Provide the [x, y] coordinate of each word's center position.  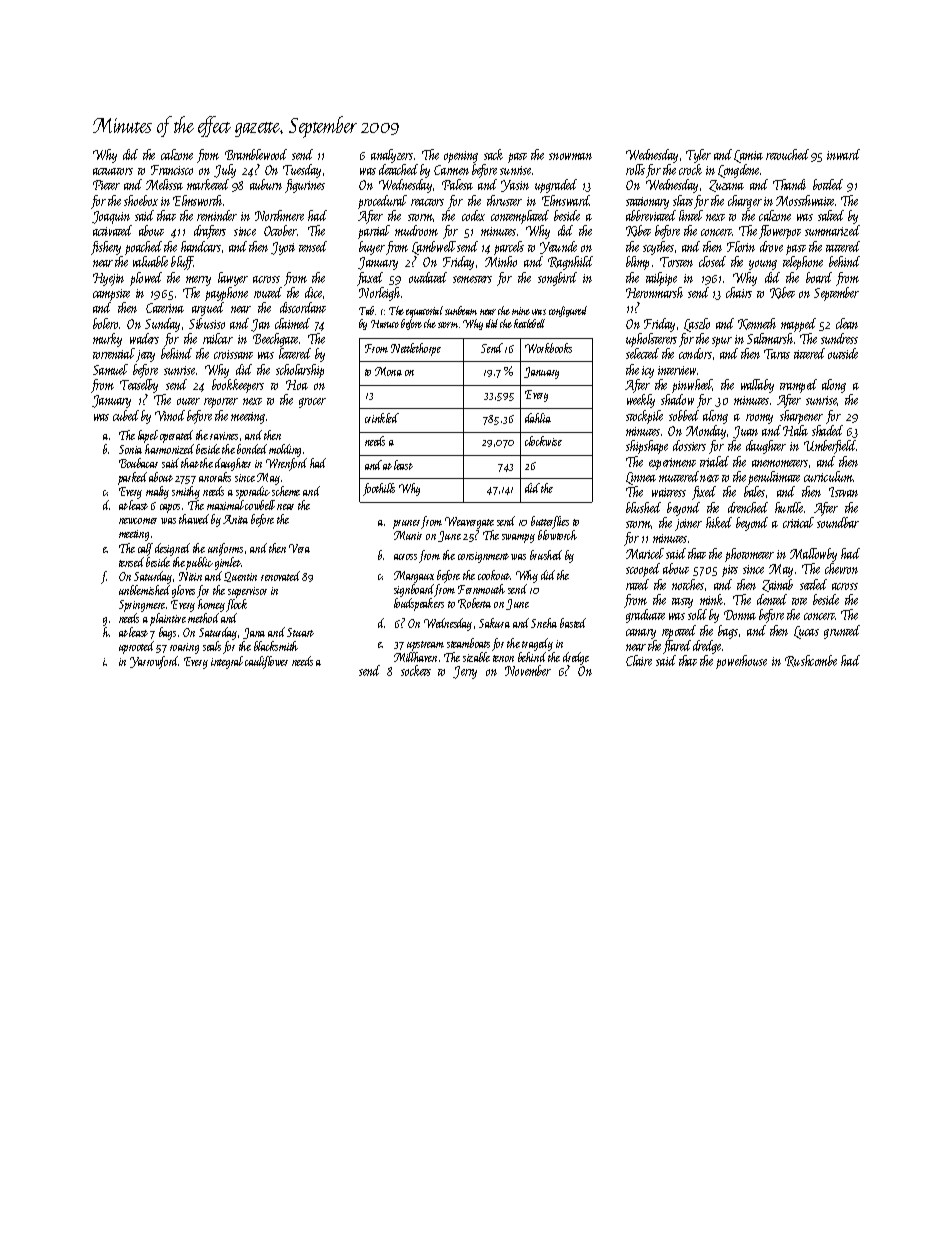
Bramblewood [256, 154]
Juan [745, 432]
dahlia [538, 418]
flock [236, 605]
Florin [741, 246]
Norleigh [379, 294]
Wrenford [286, 464]
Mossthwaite [805, 200]
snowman [570, 156]
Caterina [165, 308]
